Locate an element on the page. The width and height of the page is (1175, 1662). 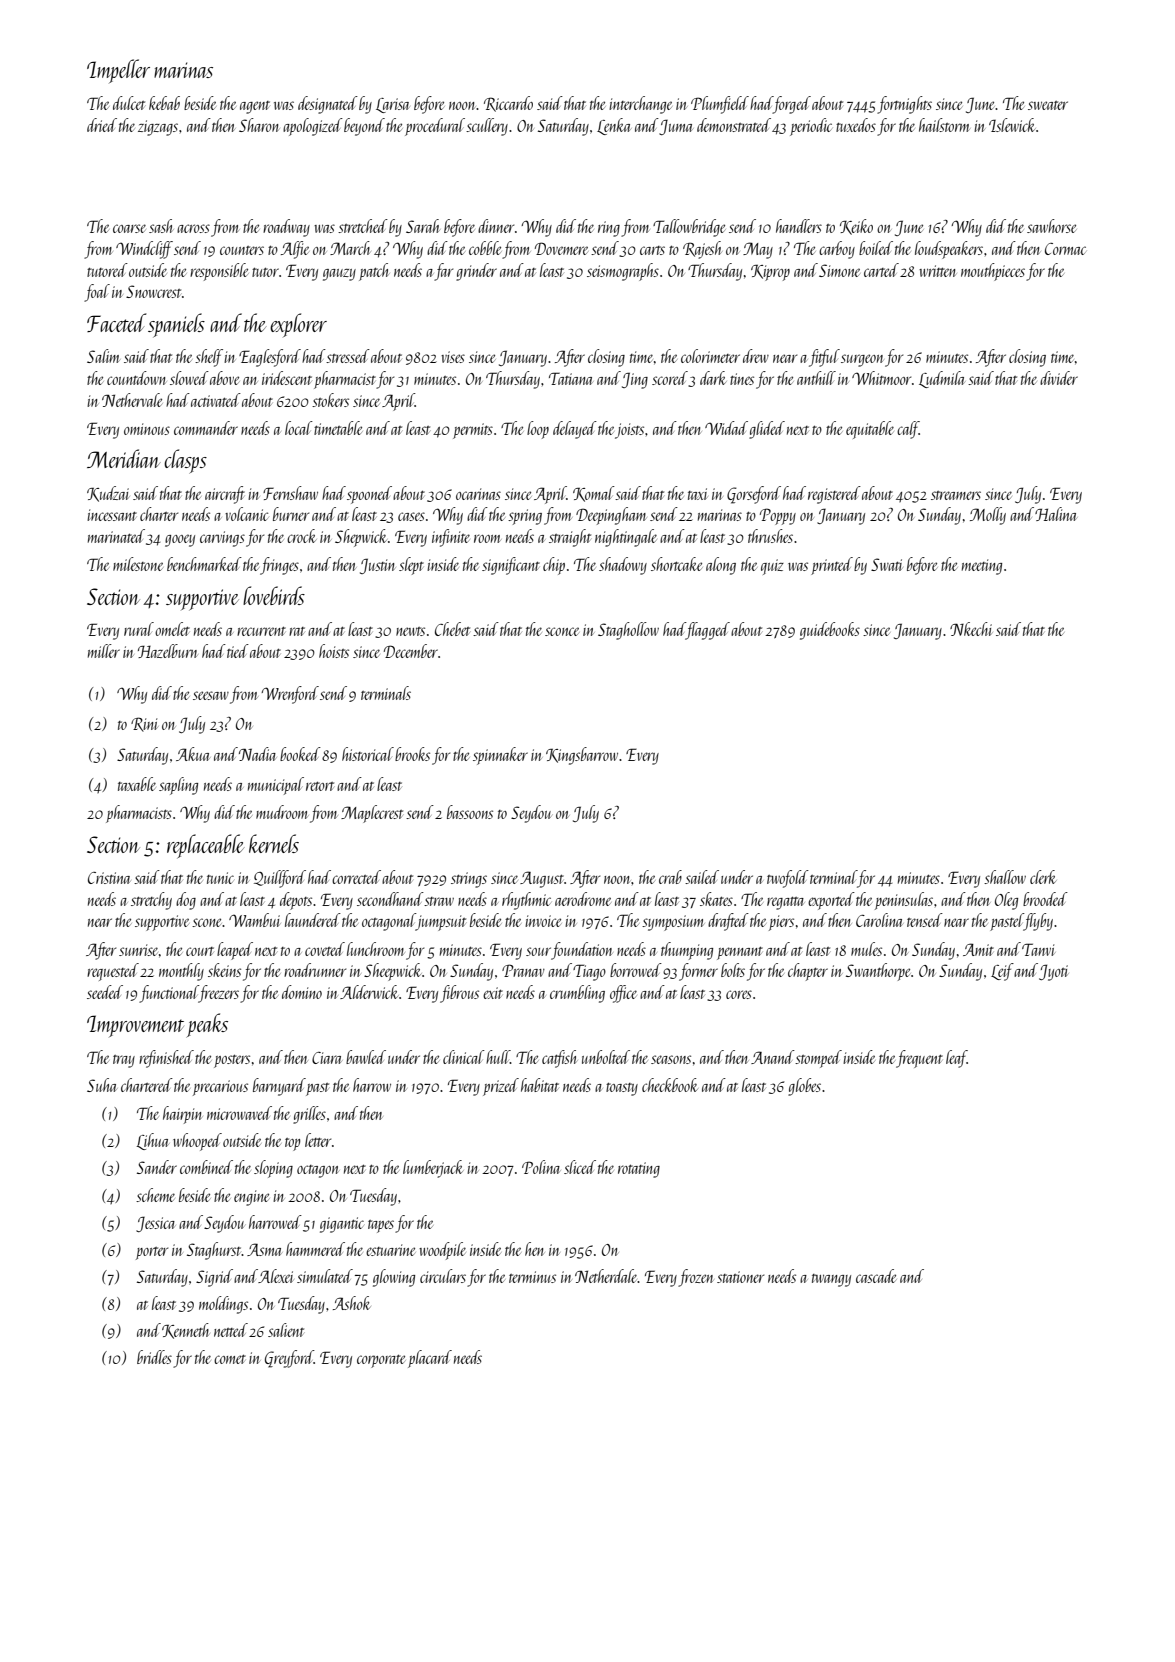
Tallowbridge is located at coordinates (689, 228).
